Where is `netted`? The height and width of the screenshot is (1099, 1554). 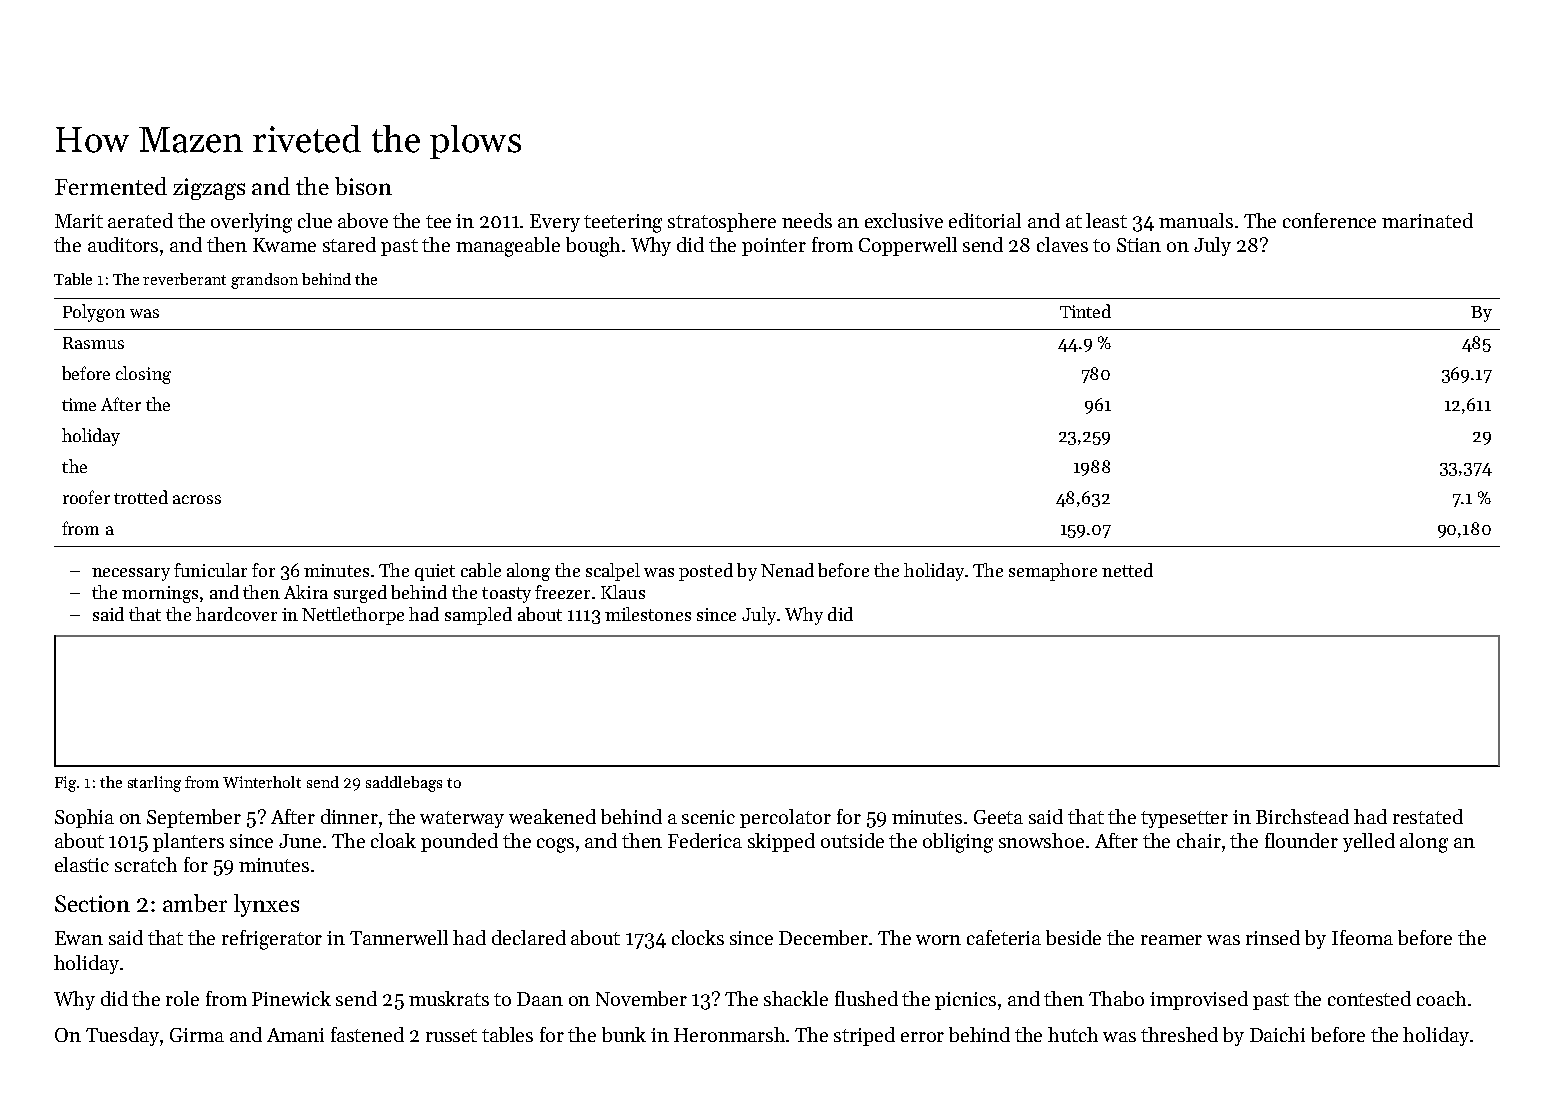 netted is located at coordinates (1127, 570).
